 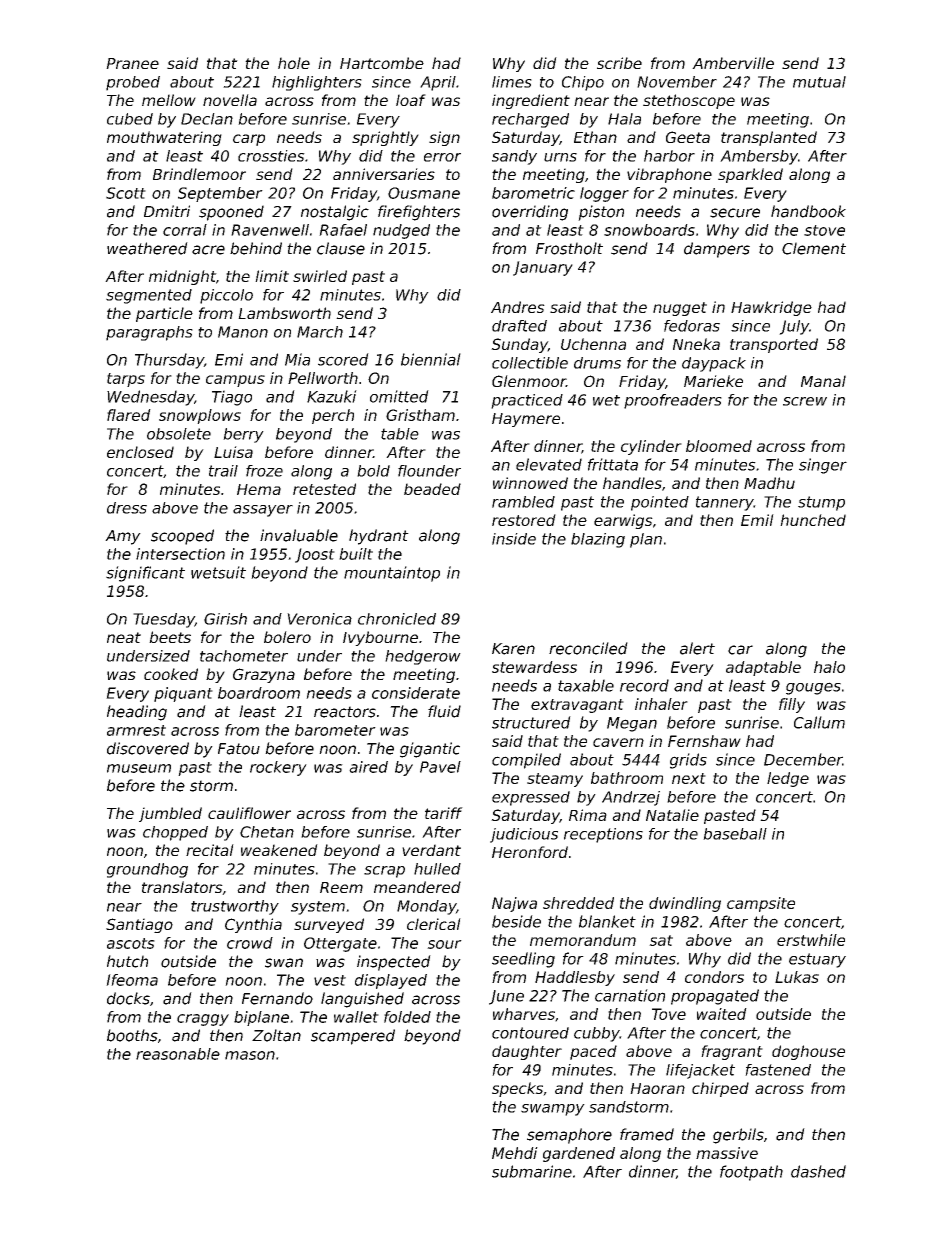 I want to click on memorandum, so click(x=583, y=940).
